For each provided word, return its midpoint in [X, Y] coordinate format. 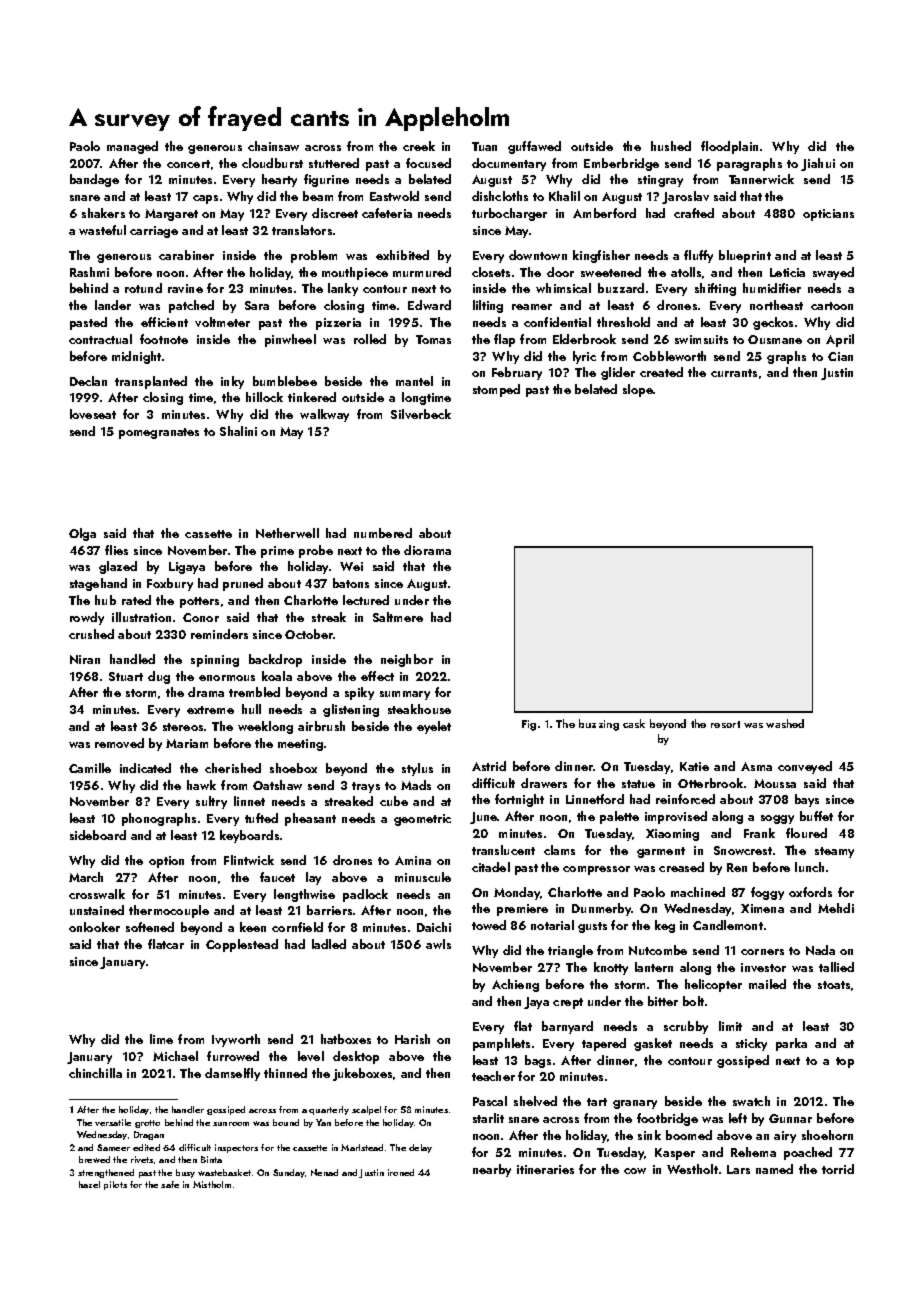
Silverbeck [421, 414]
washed [785, 723]
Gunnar [790, 1118]
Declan [88, 381]
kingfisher [601, 256]
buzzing [599, 725]
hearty [279, 180]
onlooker [94, 927]
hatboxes [346, 1039]
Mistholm [212, 1184]
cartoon [832, 306]
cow [635, 1171]
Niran [85, 659]
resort [725, 724]
